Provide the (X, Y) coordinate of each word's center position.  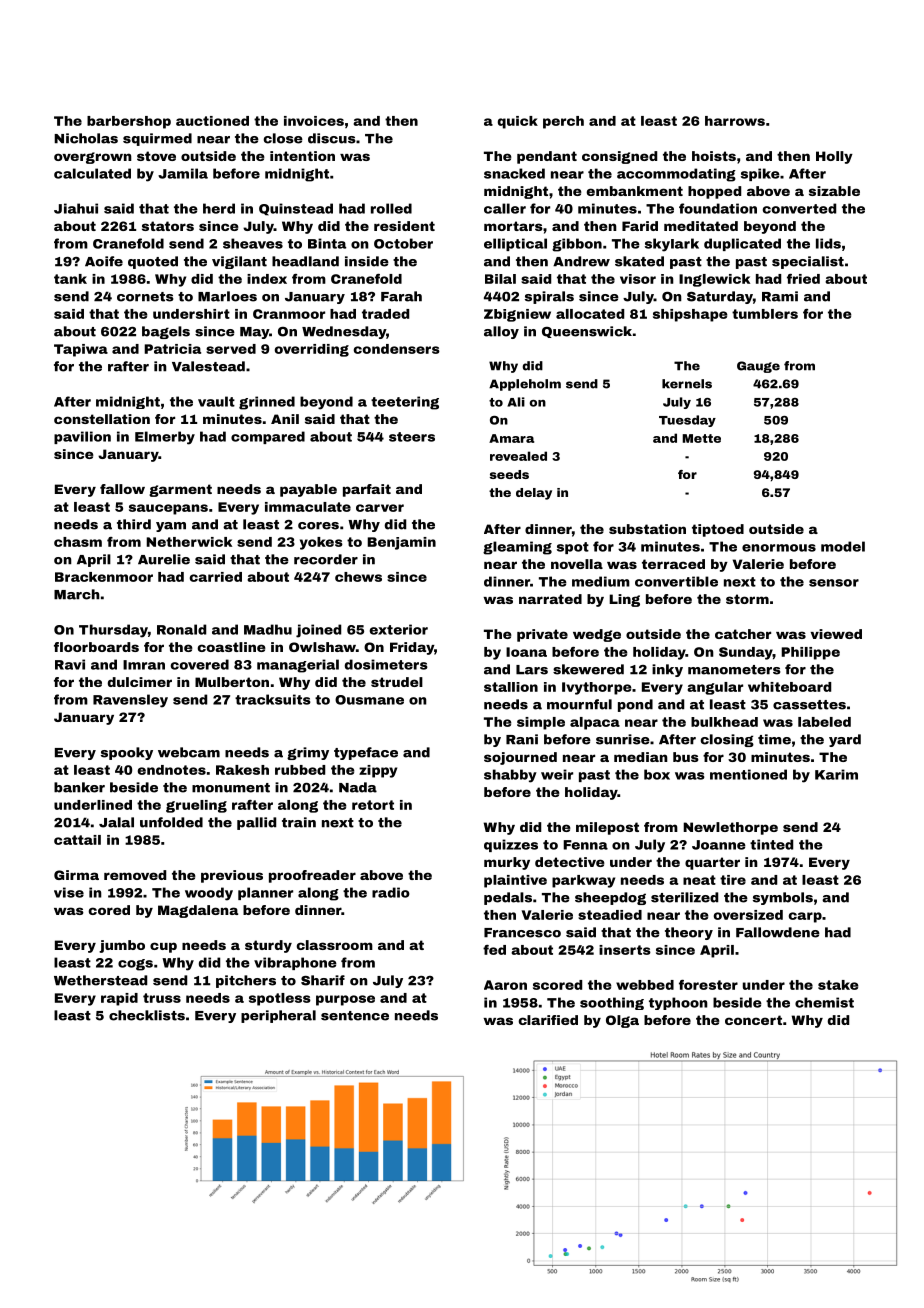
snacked (514, 173)
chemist (824, 1002)
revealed (518, 456)
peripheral (278, 1016)
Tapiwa (81, 350)
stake (838, 985)
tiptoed (718, 530)
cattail (77, 840)
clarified (548, 1020)
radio (391, 892)
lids (828, 243)
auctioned (212, 121)
